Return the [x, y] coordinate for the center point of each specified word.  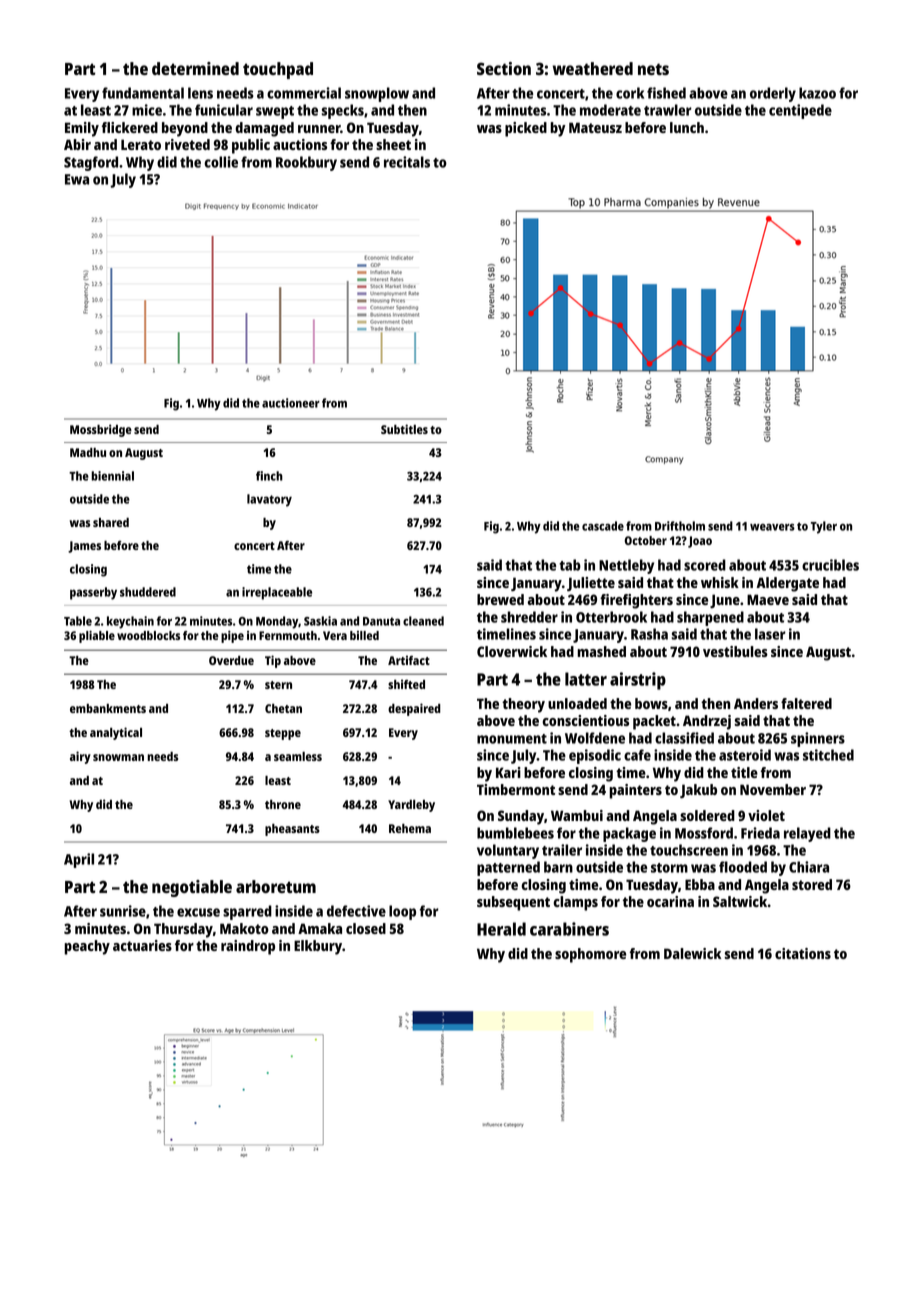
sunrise [123, 911]
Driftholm [680, 526]
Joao [700, 542]
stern [278, 685]
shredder [529, 617]
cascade [603, 526]
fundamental [143, 93]
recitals [407, 162]
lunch [687, 127]
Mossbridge [101, 430]
